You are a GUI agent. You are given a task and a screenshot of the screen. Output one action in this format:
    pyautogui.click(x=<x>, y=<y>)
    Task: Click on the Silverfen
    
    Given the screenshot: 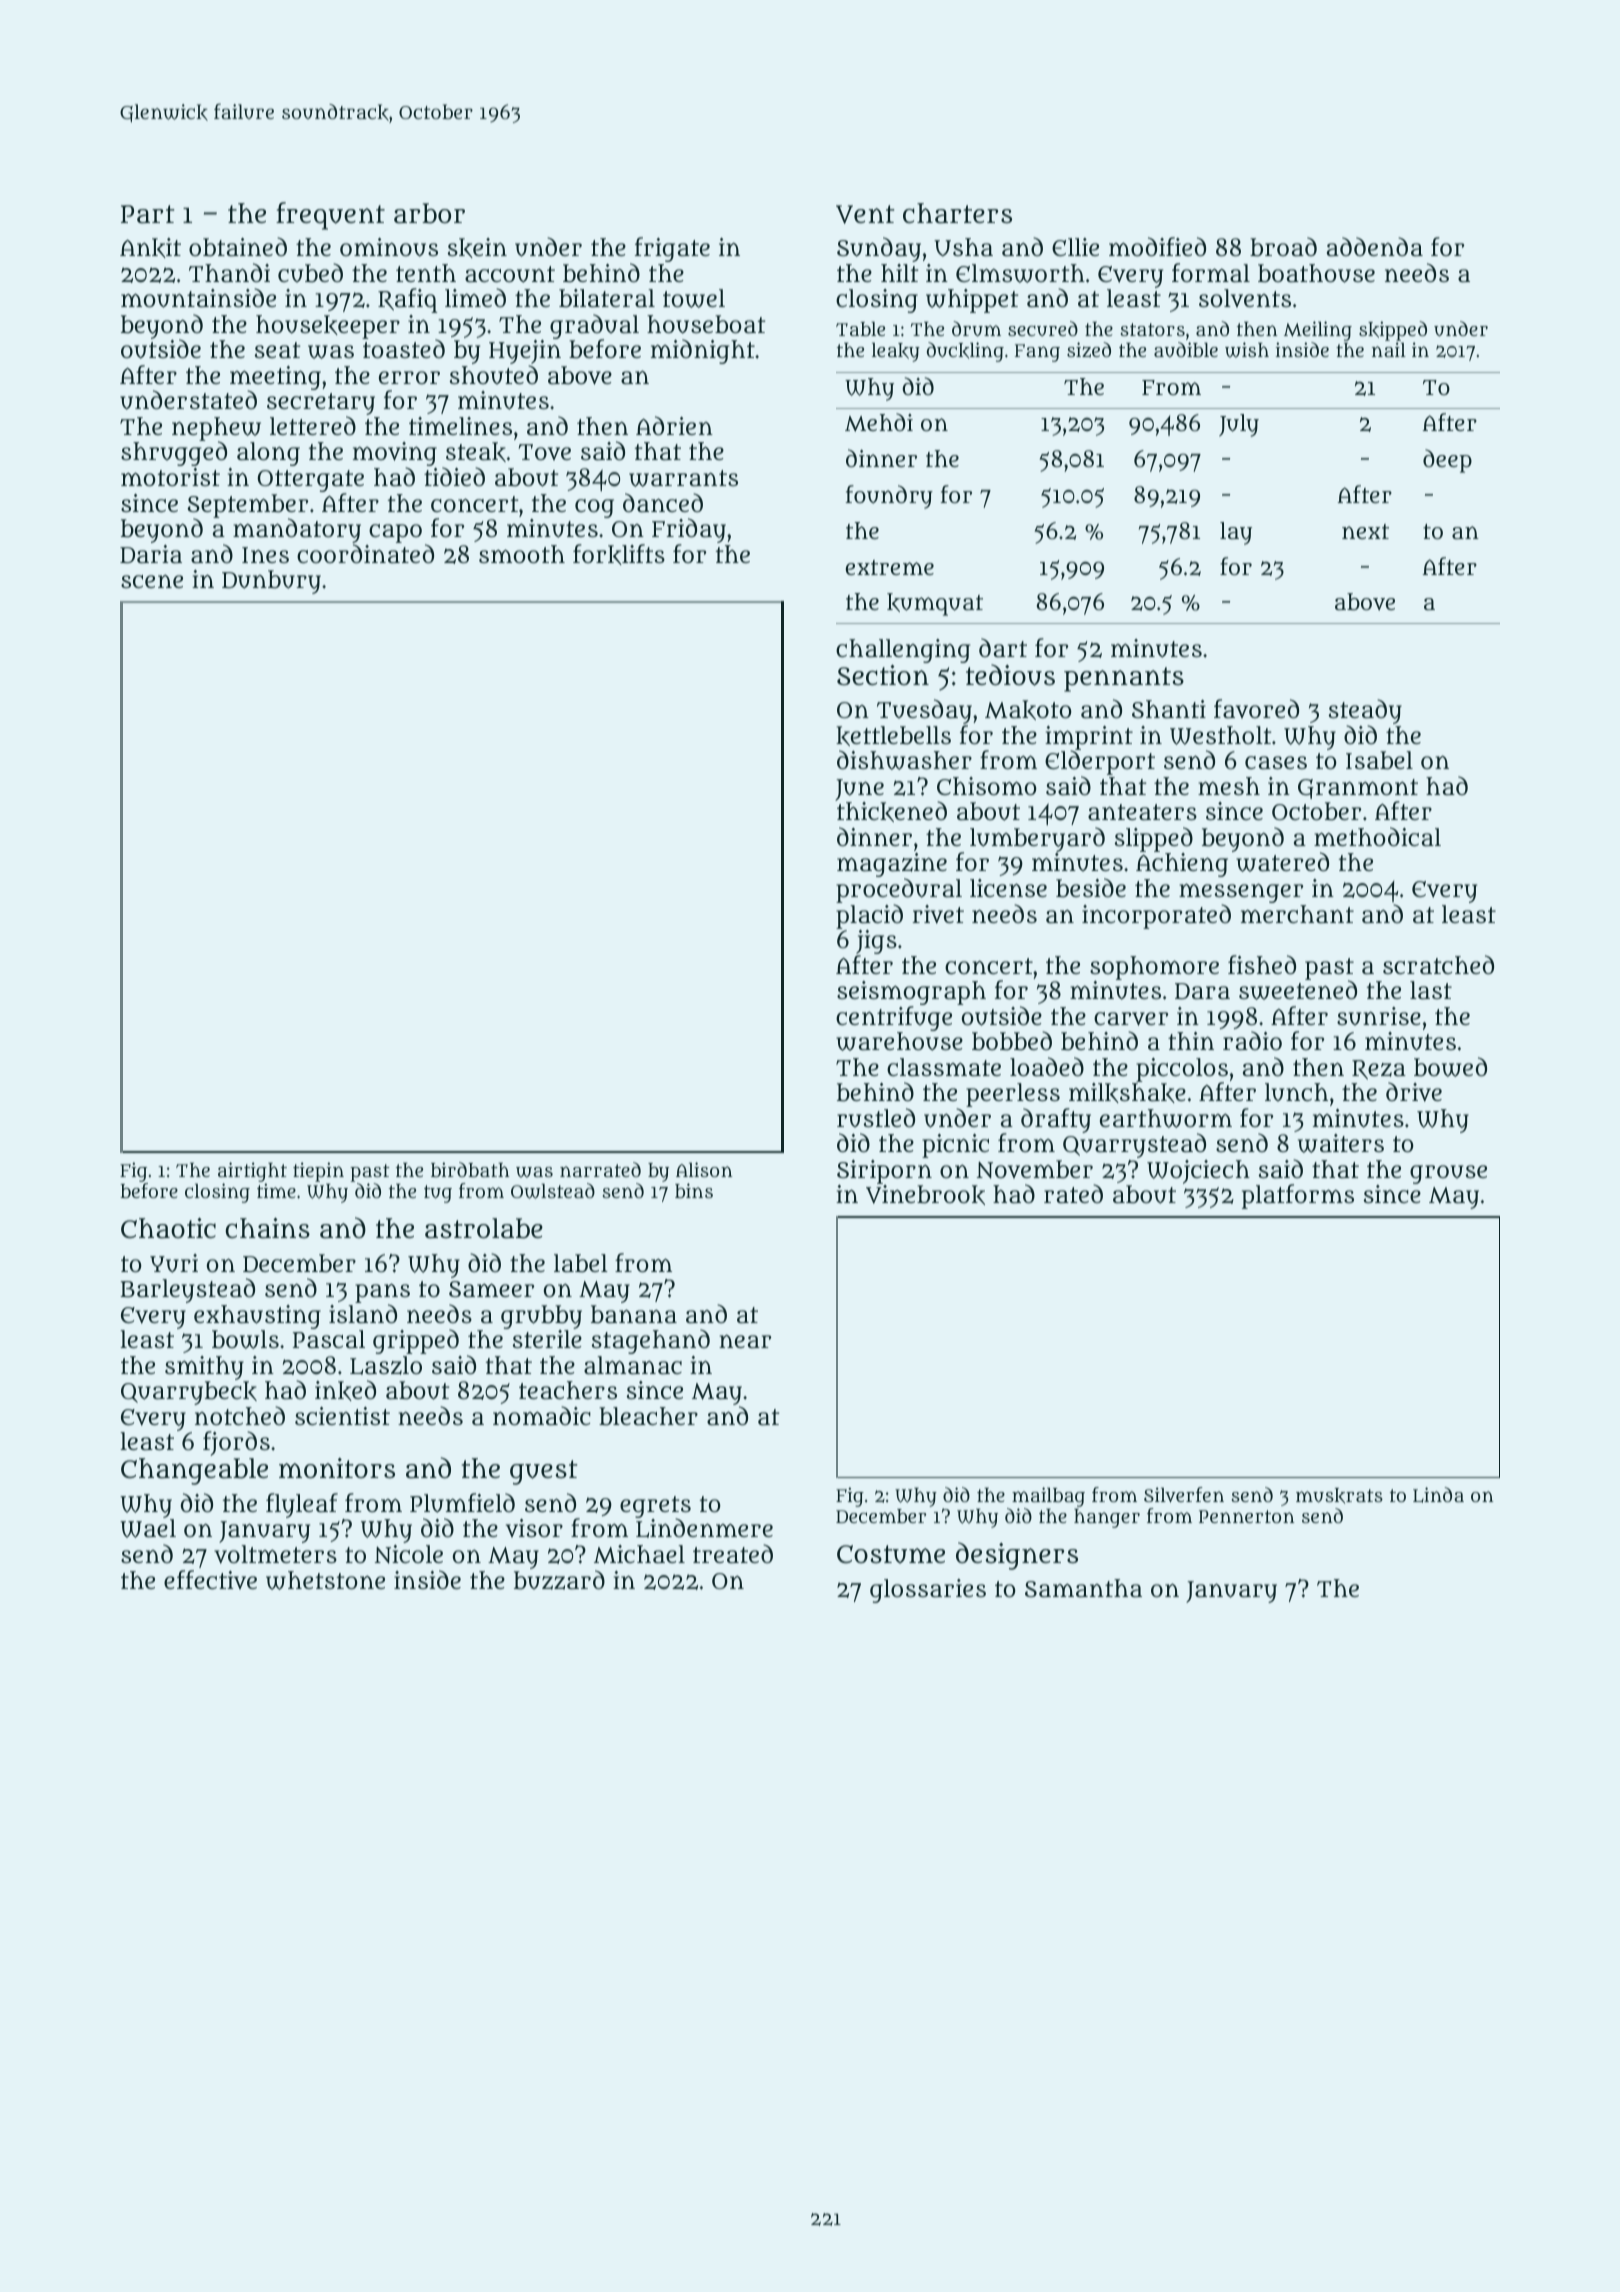 What is the action you would take?
    pyautogui.click(x=1184, y=1495)
